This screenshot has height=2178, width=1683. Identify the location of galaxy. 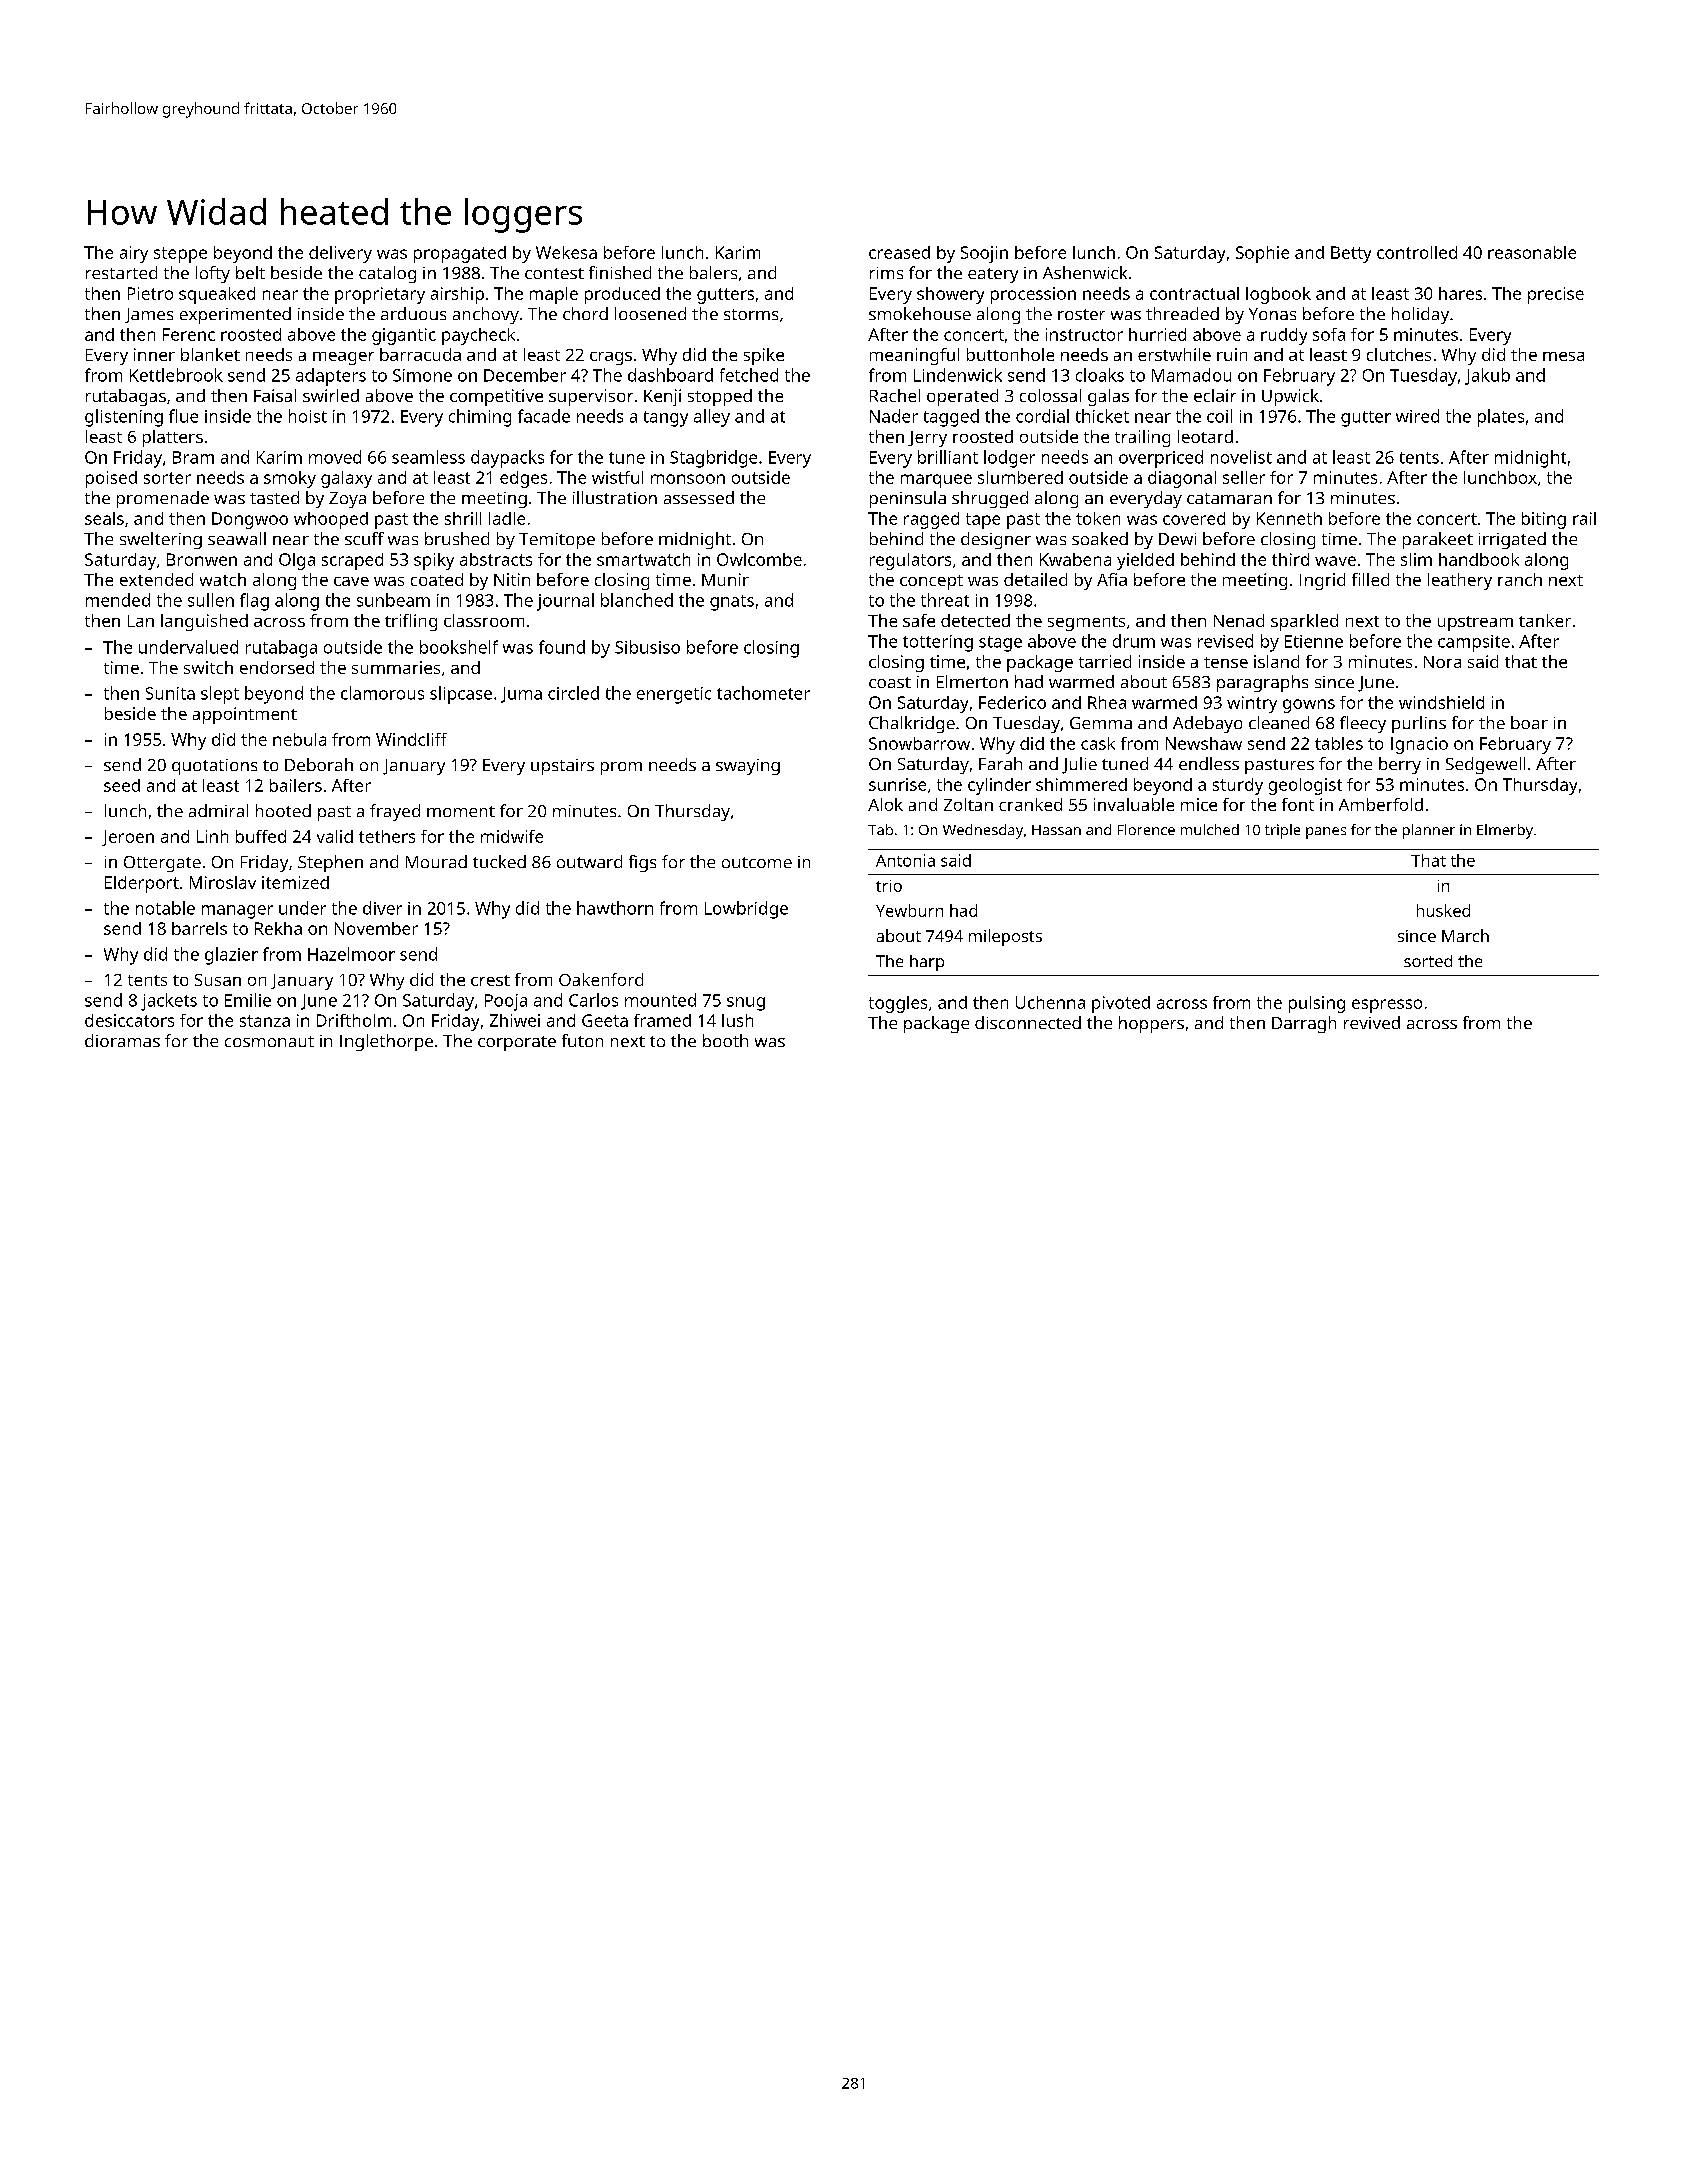
(346, 479).
